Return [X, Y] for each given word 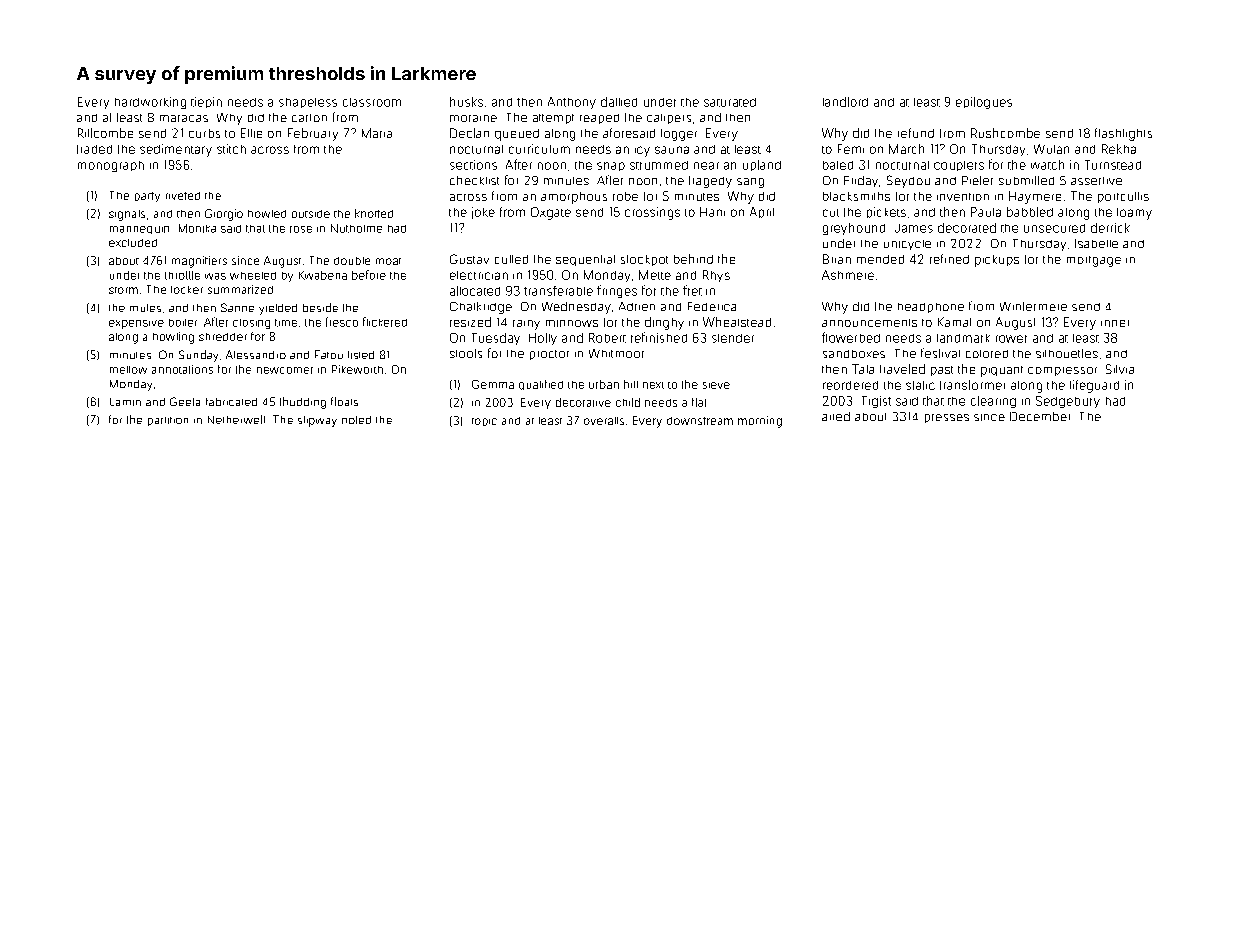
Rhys [716, 276]
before [369, 275]
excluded [133, 243]
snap [611, 166]
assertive [1096, 181]
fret [692, 290]
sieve [716, 385]
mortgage [1094, 261]
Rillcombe [105, 133]
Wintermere [1033, 306]
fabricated [231, 402]
